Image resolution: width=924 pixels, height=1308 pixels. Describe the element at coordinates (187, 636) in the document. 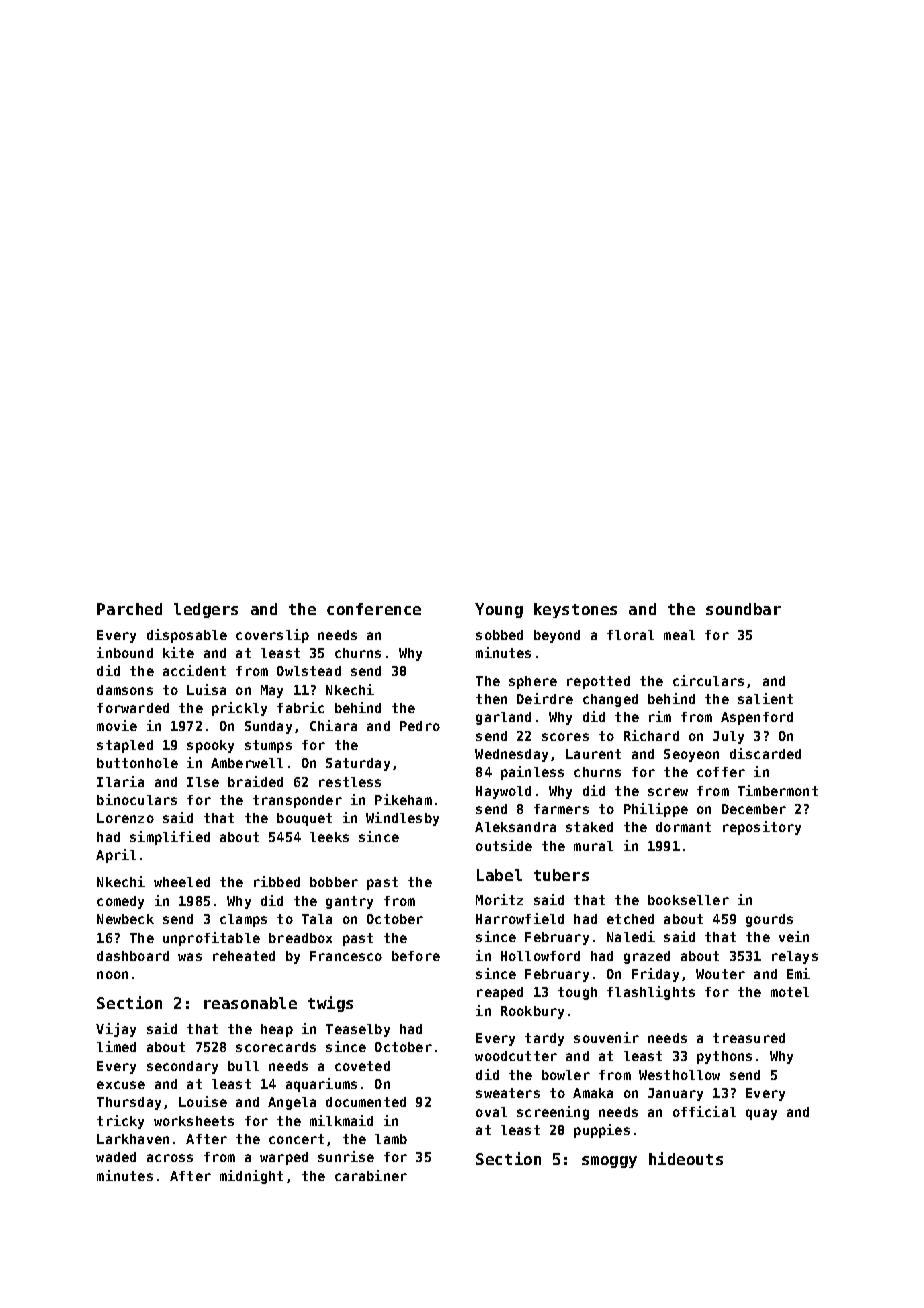

I see `disposable` at that location.
